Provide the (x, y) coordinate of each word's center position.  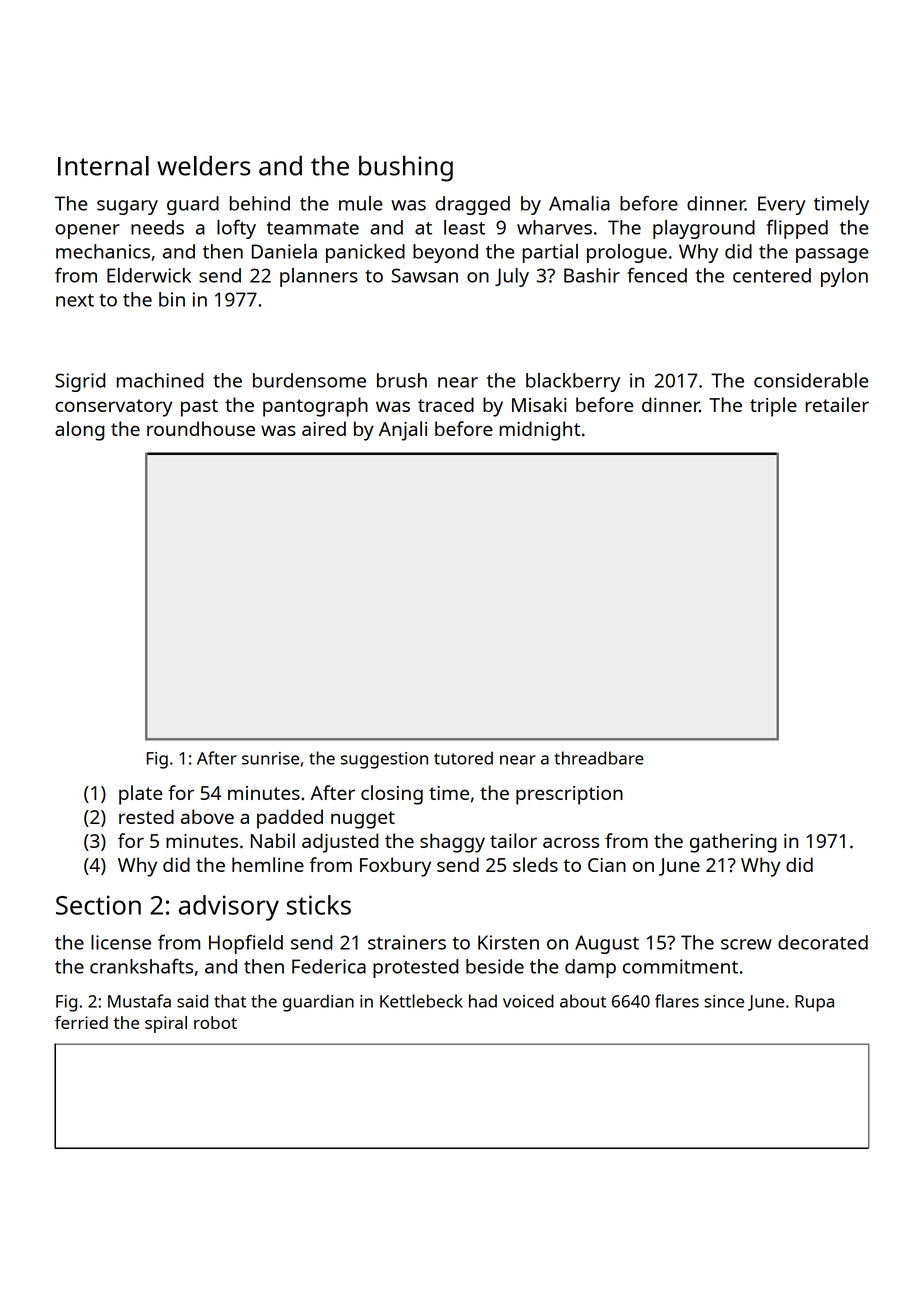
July (512, 277)
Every (782, 205)
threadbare (599, 758)
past (199, 408)
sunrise (270, 758)
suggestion (384, 760)
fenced (657, 275)
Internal (103, 166)
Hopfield (246, 944)
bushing (406, 168)
